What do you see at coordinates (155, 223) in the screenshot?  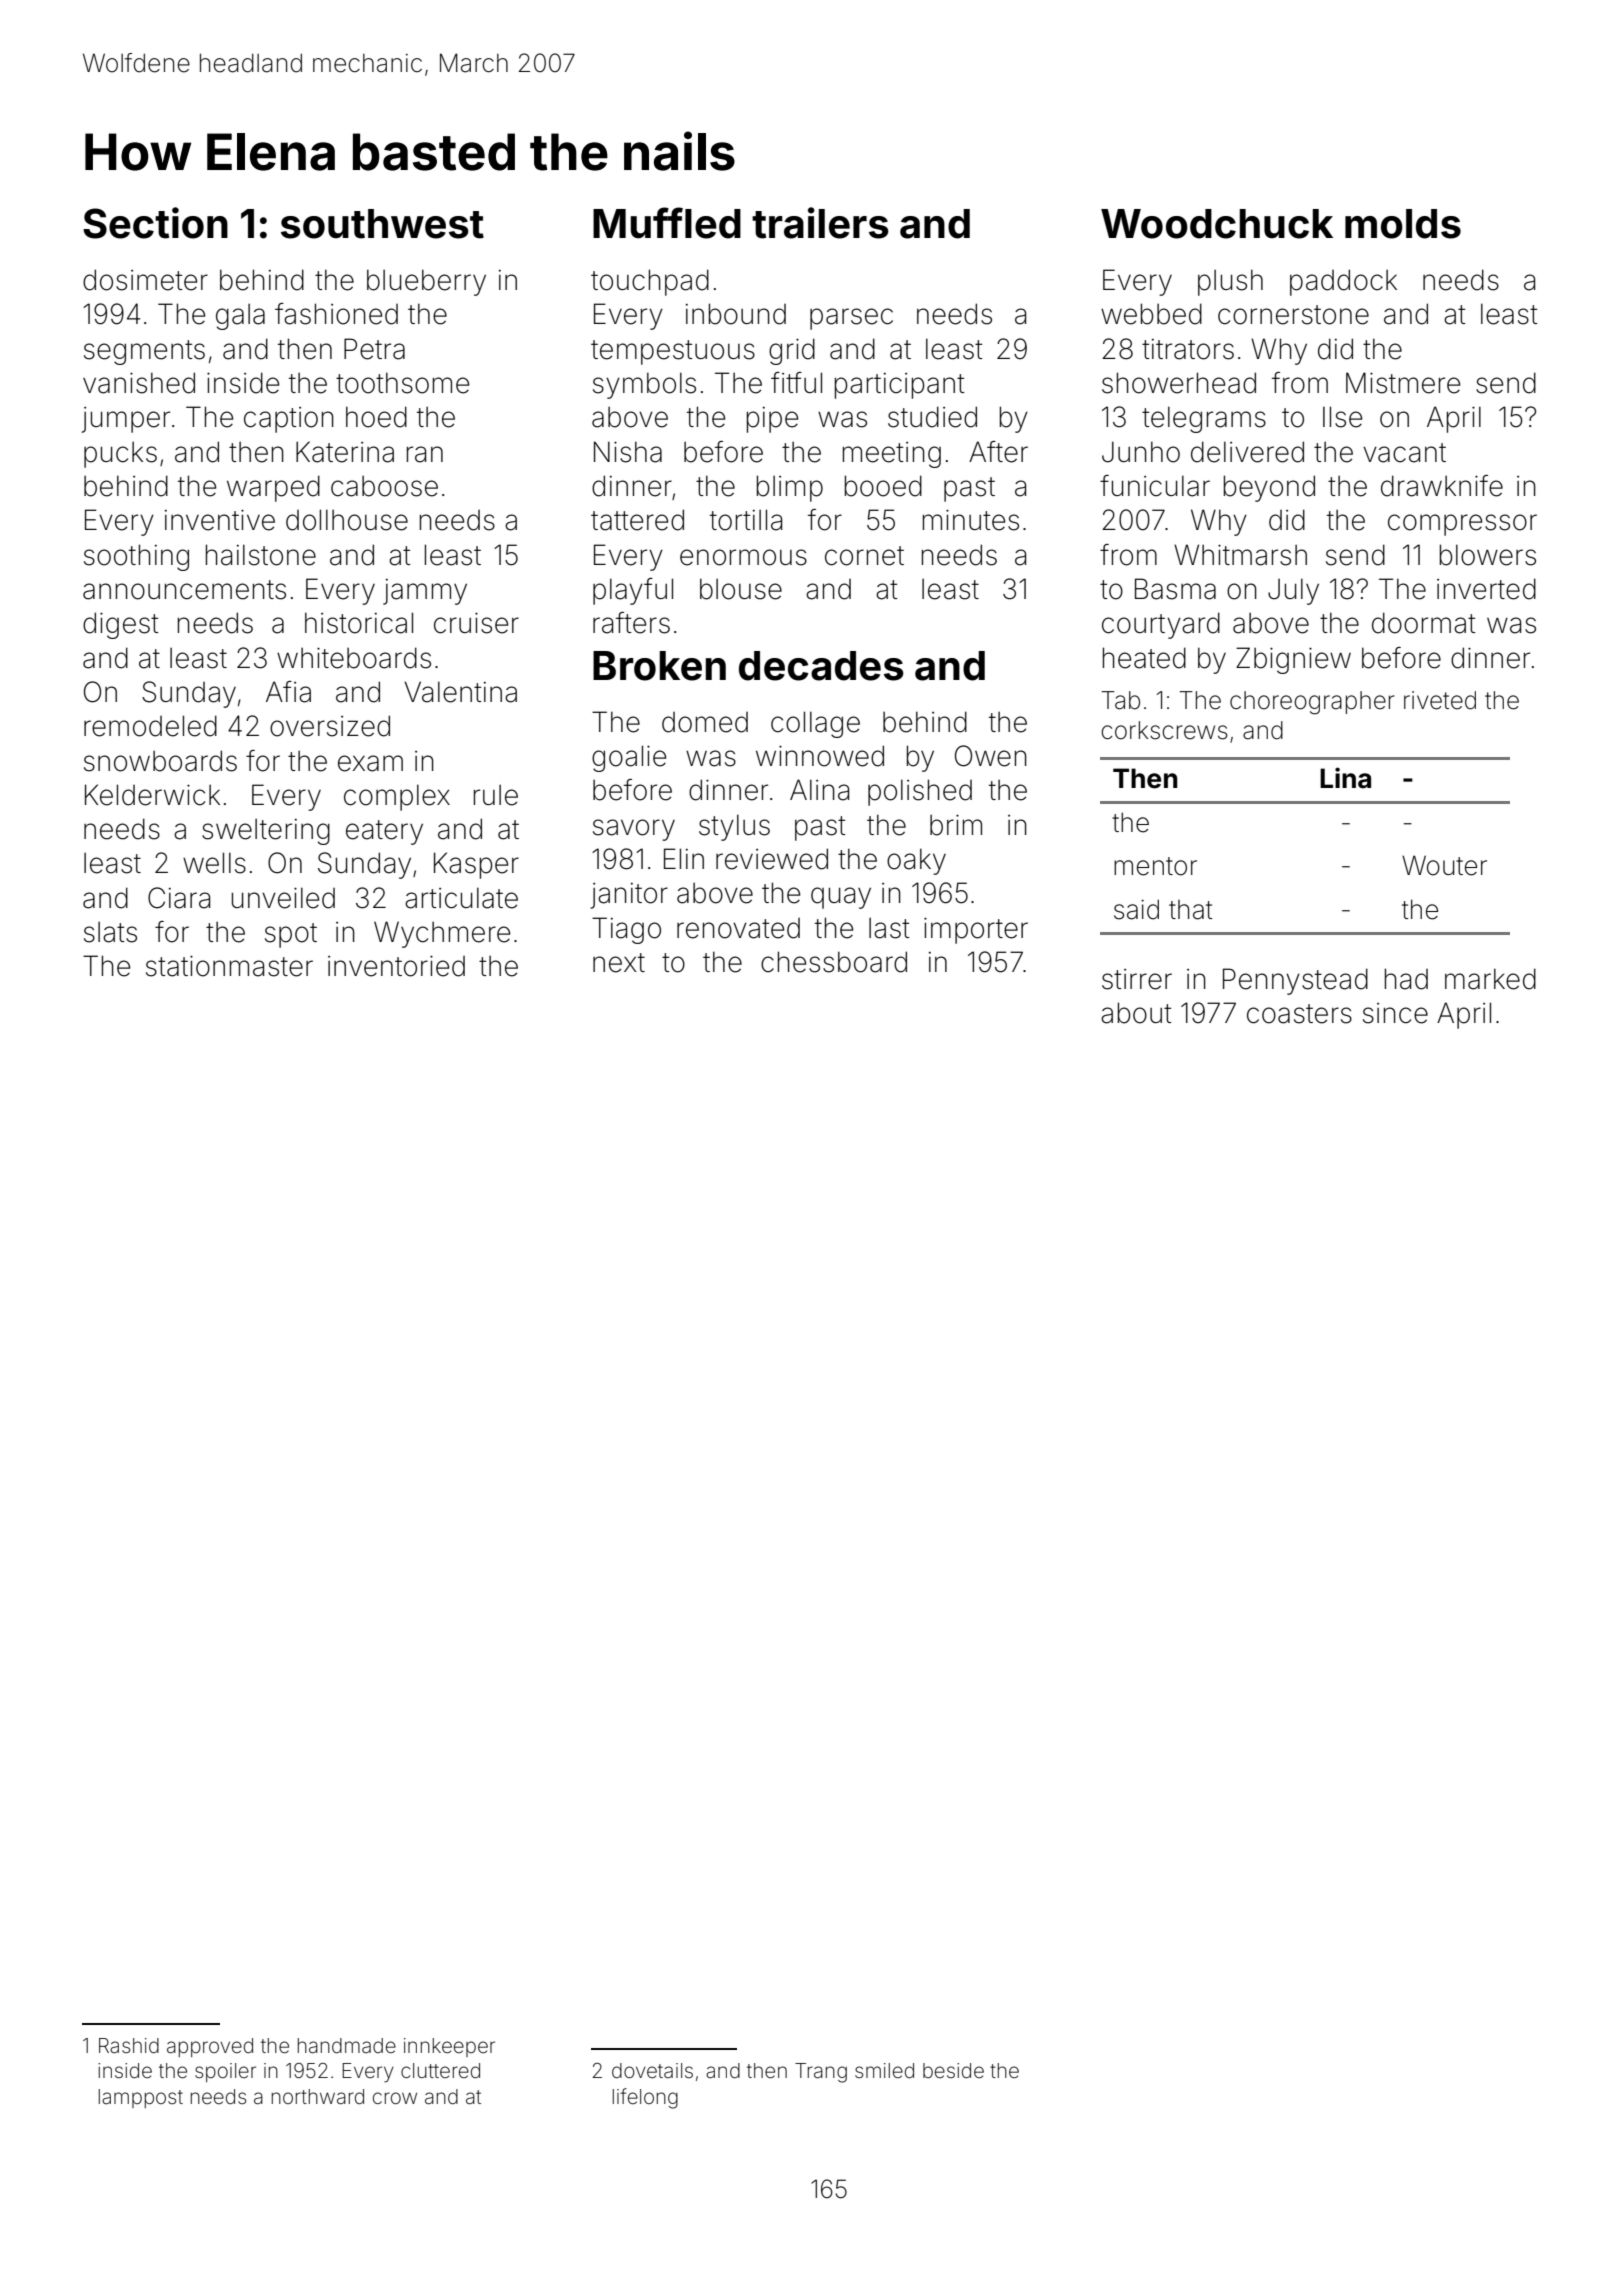 I see `Section` at bounding box center [155, 223].
